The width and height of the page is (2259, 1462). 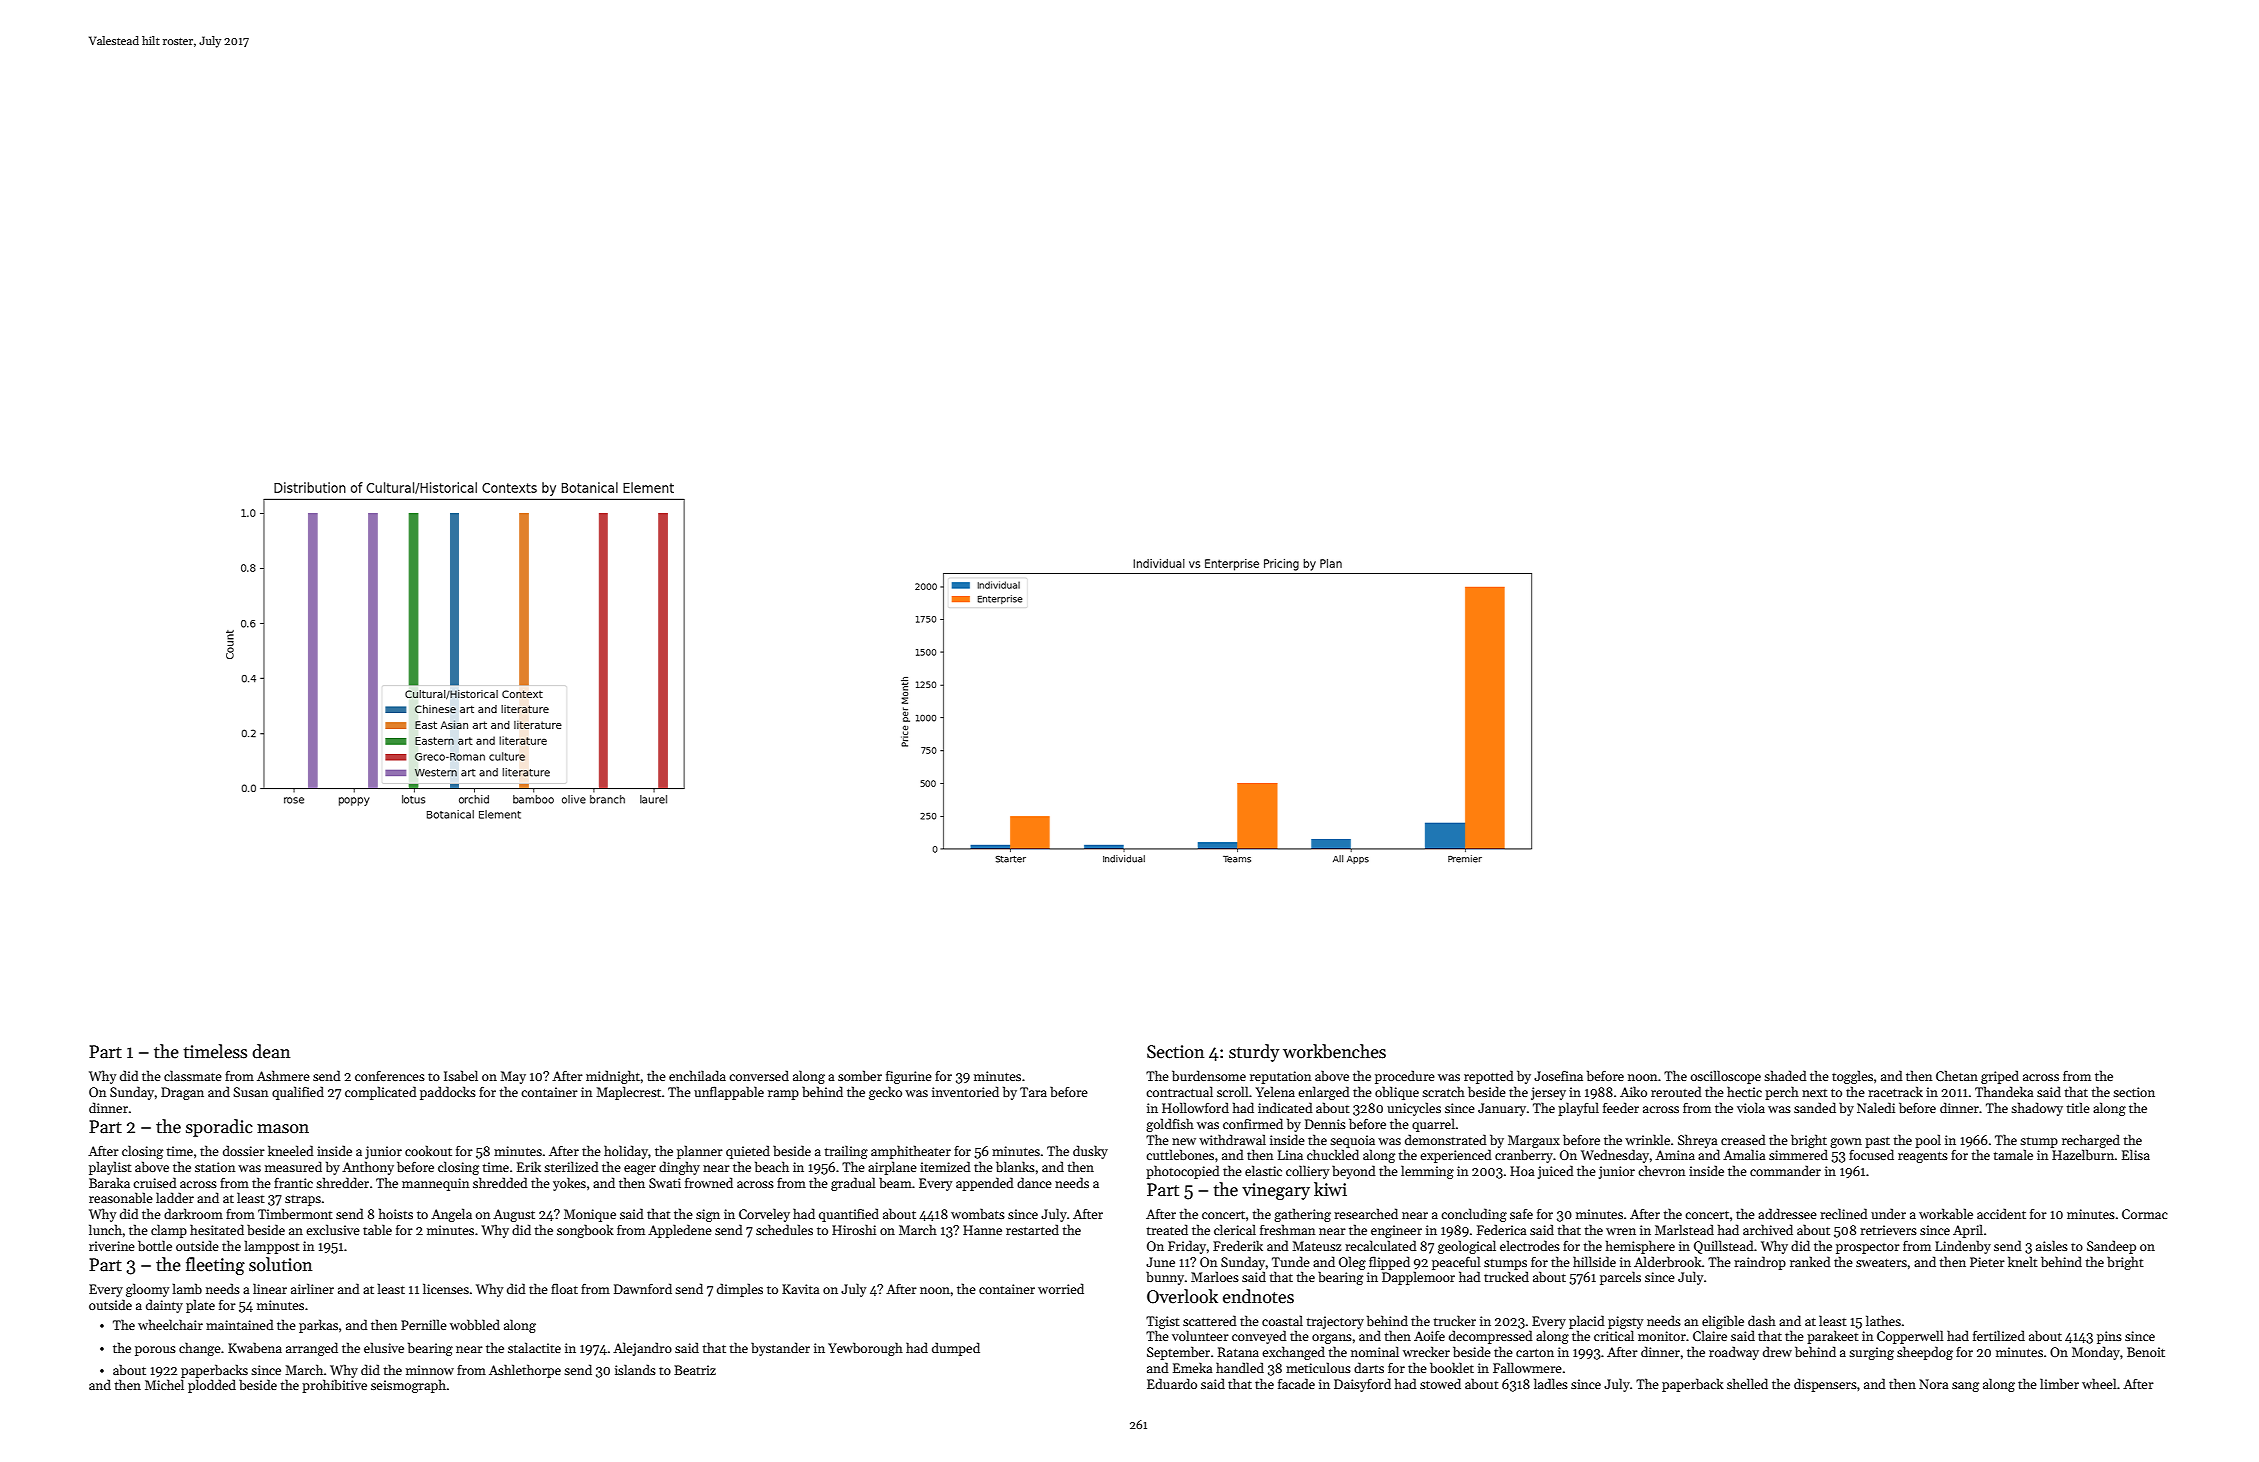 What do you see at coordinates (1883, 1320) in the page?
I see `lathes` at bounding box center [1883, 1320].
